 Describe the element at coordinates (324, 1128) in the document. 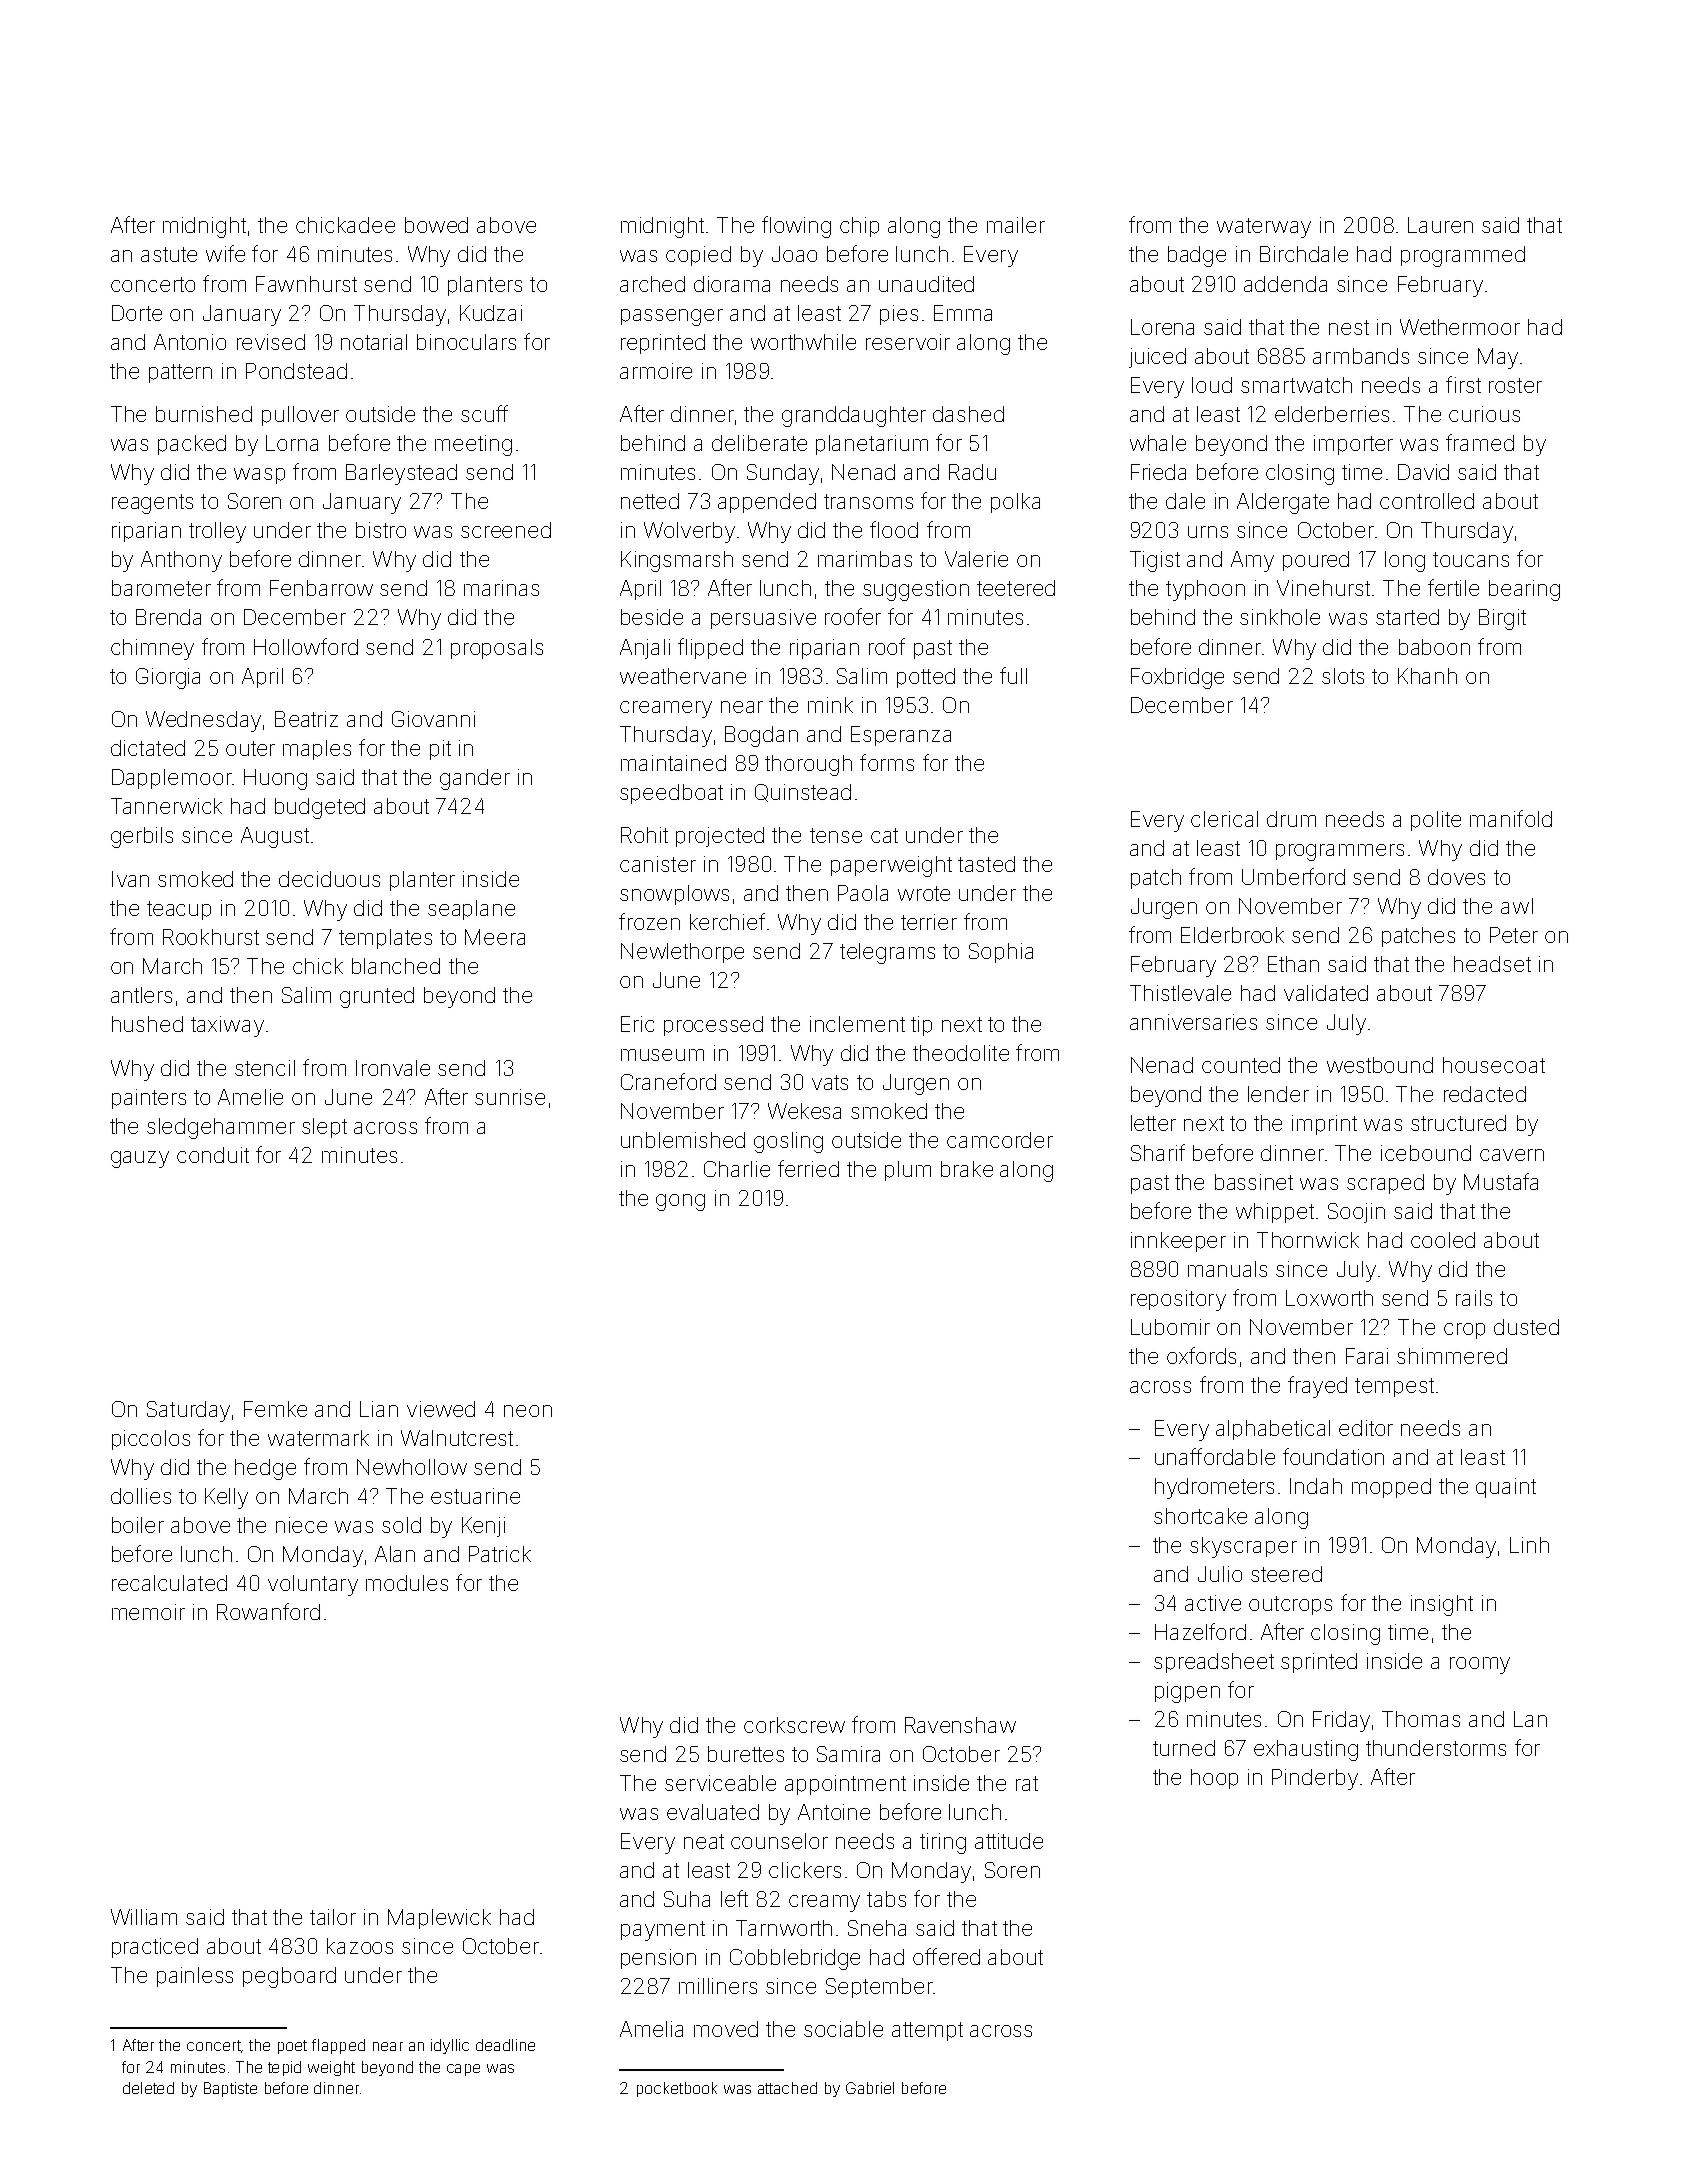

I see `slept` at that location.
